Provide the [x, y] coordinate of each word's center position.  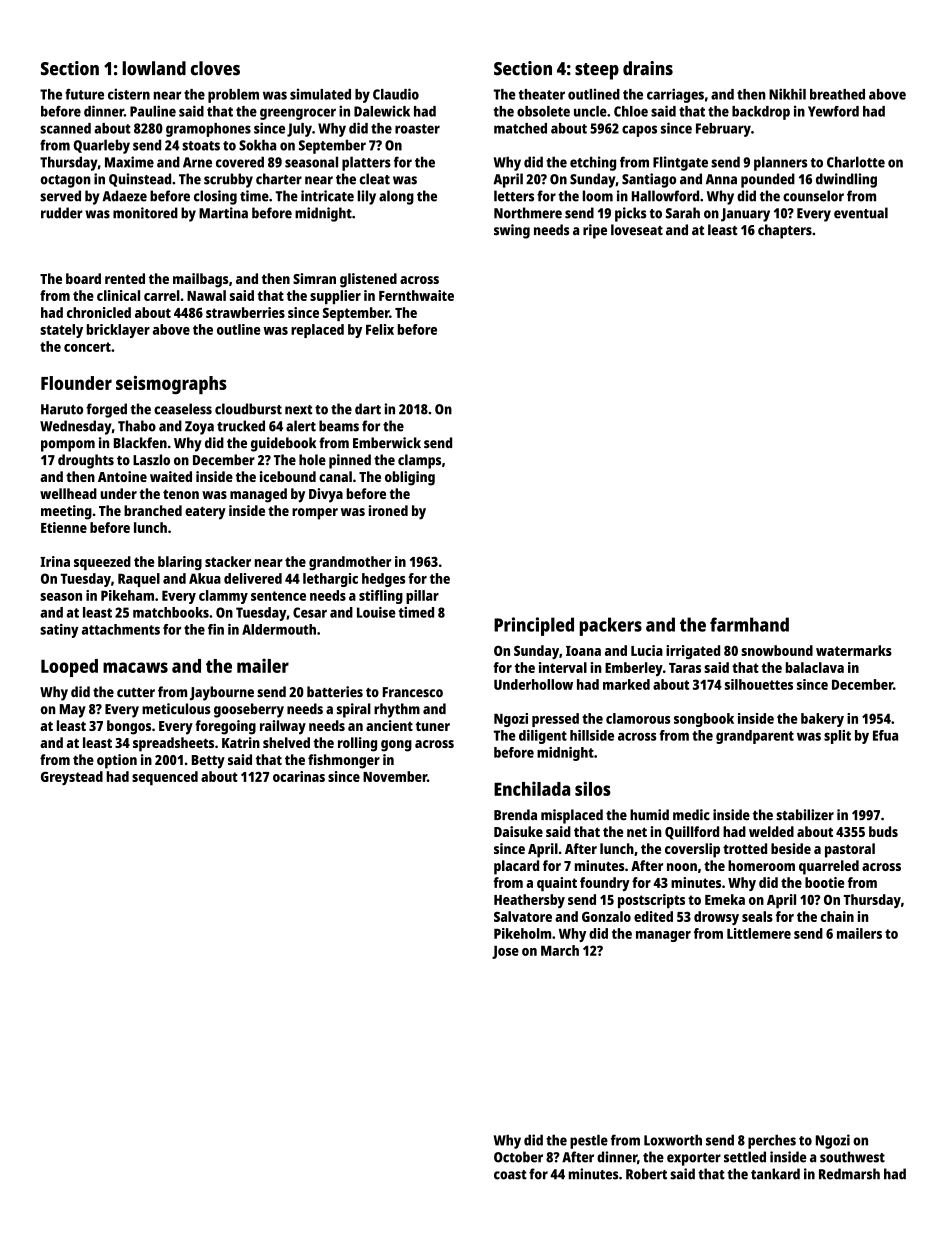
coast [510, 1175]
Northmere [528, 213]
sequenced [165, 778]
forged [106, 410]
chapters [785, 231]
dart [368, 409]
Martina [223, 213]
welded [771, 831]
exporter [694, 1159]
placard [516, 867]
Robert [646, 1174]
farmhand [749, 624]
